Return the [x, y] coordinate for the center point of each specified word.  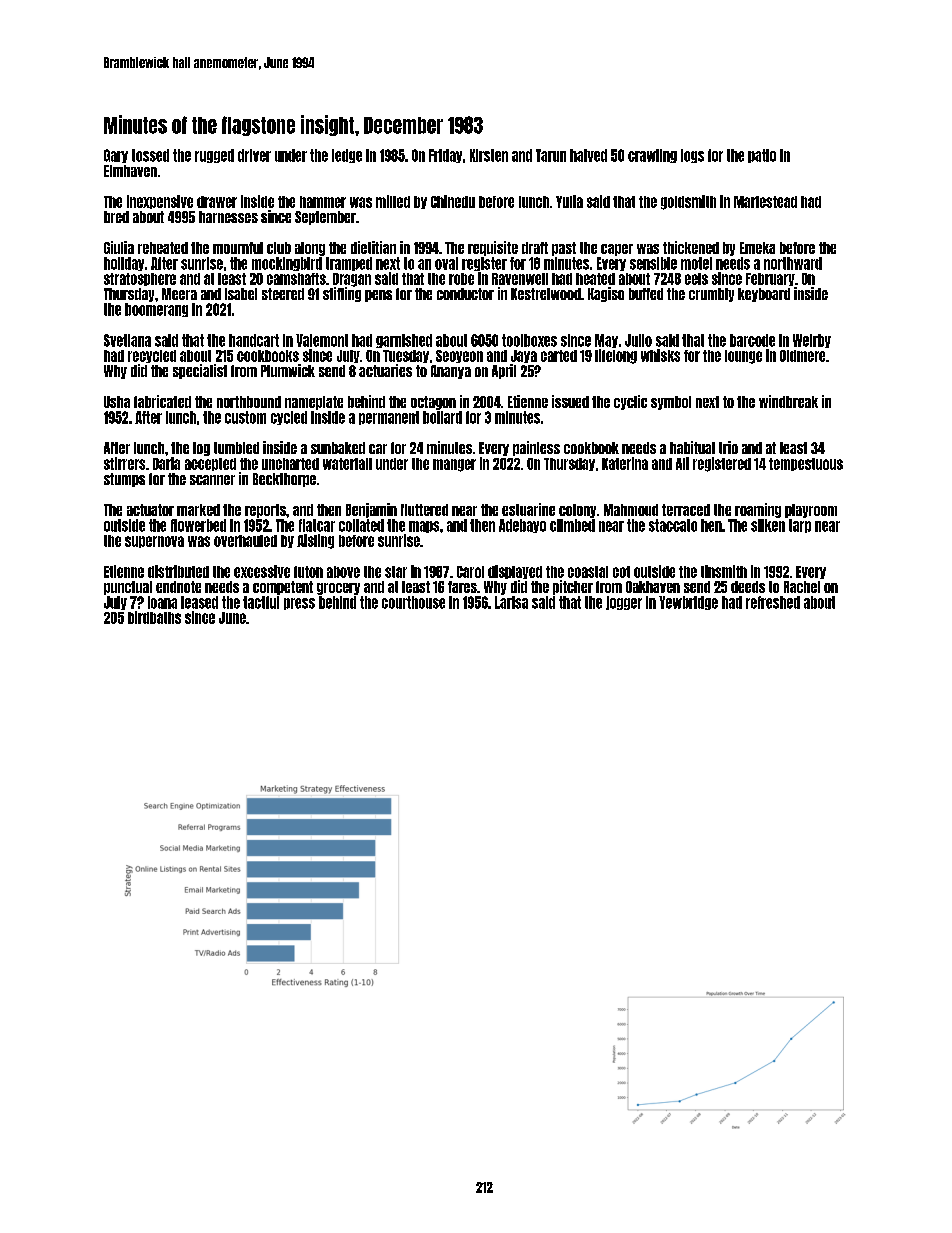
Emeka [757, 248]
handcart [254, 340]
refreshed [773, 602]
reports [265, 511]
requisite [493, 248]
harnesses [228, 217]
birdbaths [154, 617]
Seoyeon [459, 356]
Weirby [812, 341]
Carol [470, 572]
